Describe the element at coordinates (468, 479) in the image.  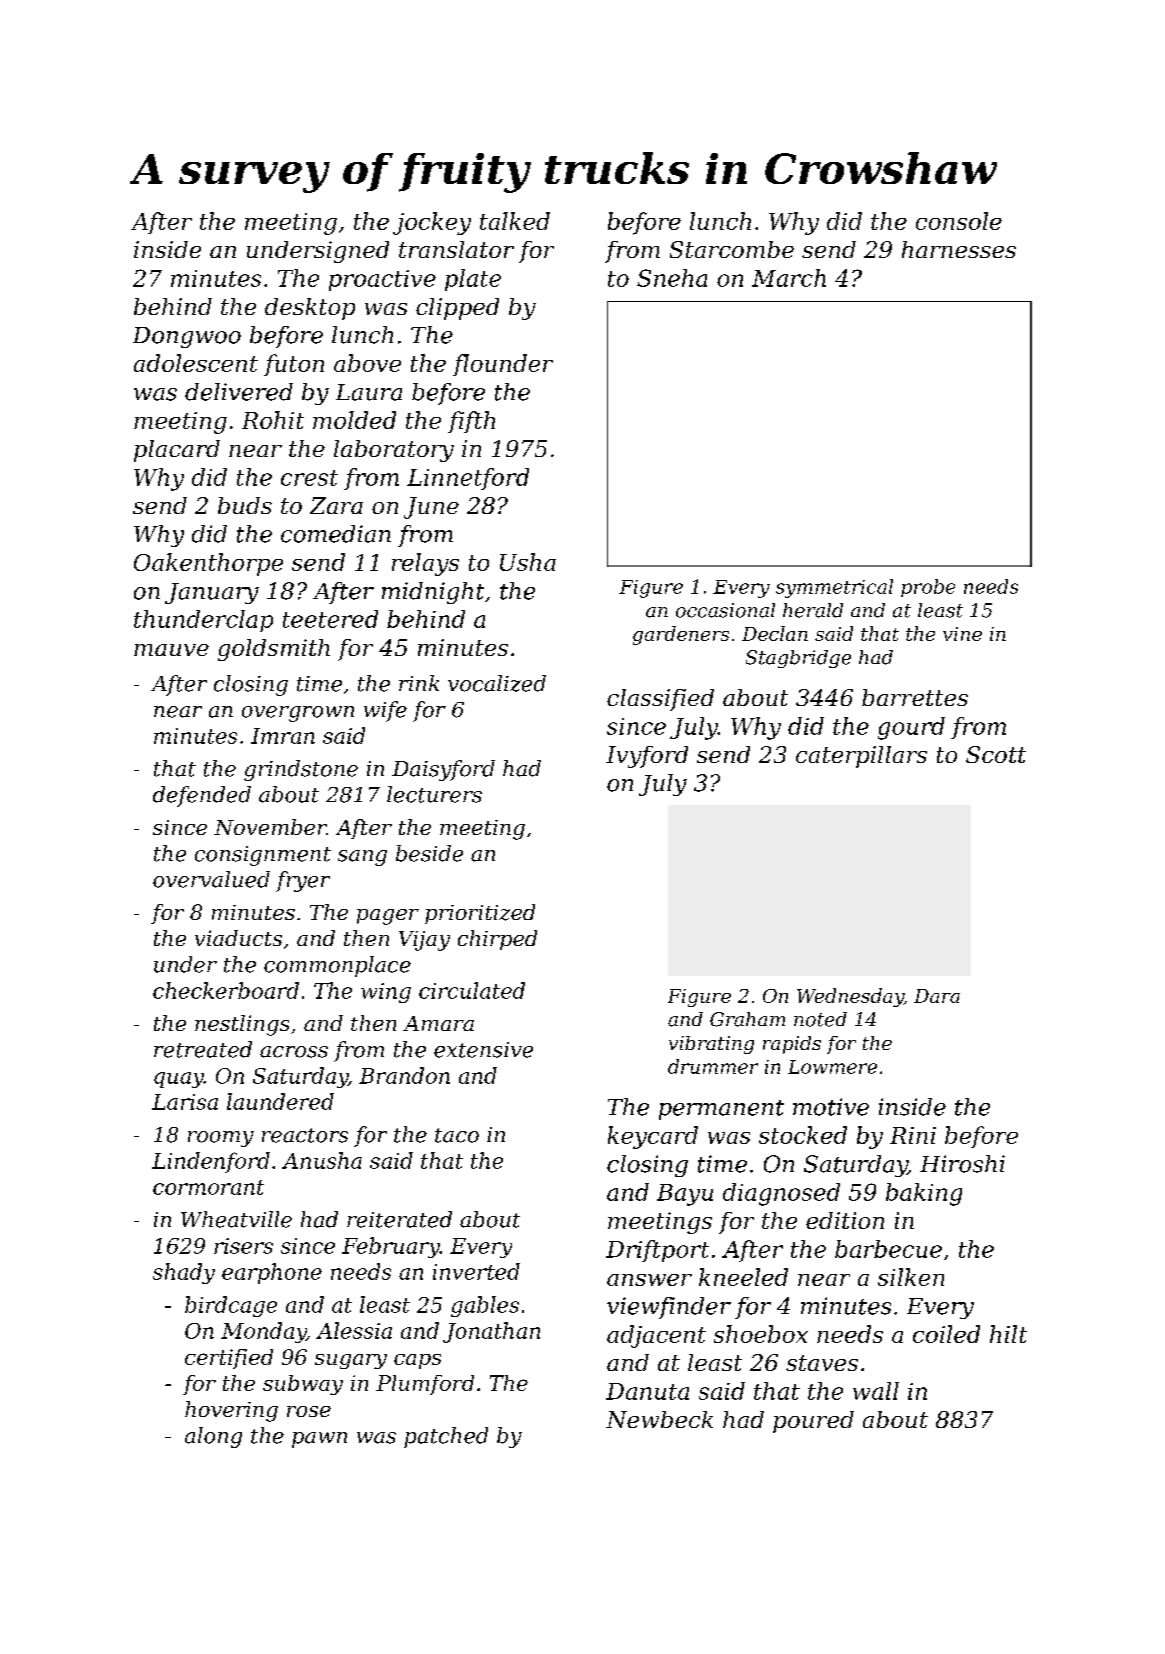
I see `Linnetford` at that location.
